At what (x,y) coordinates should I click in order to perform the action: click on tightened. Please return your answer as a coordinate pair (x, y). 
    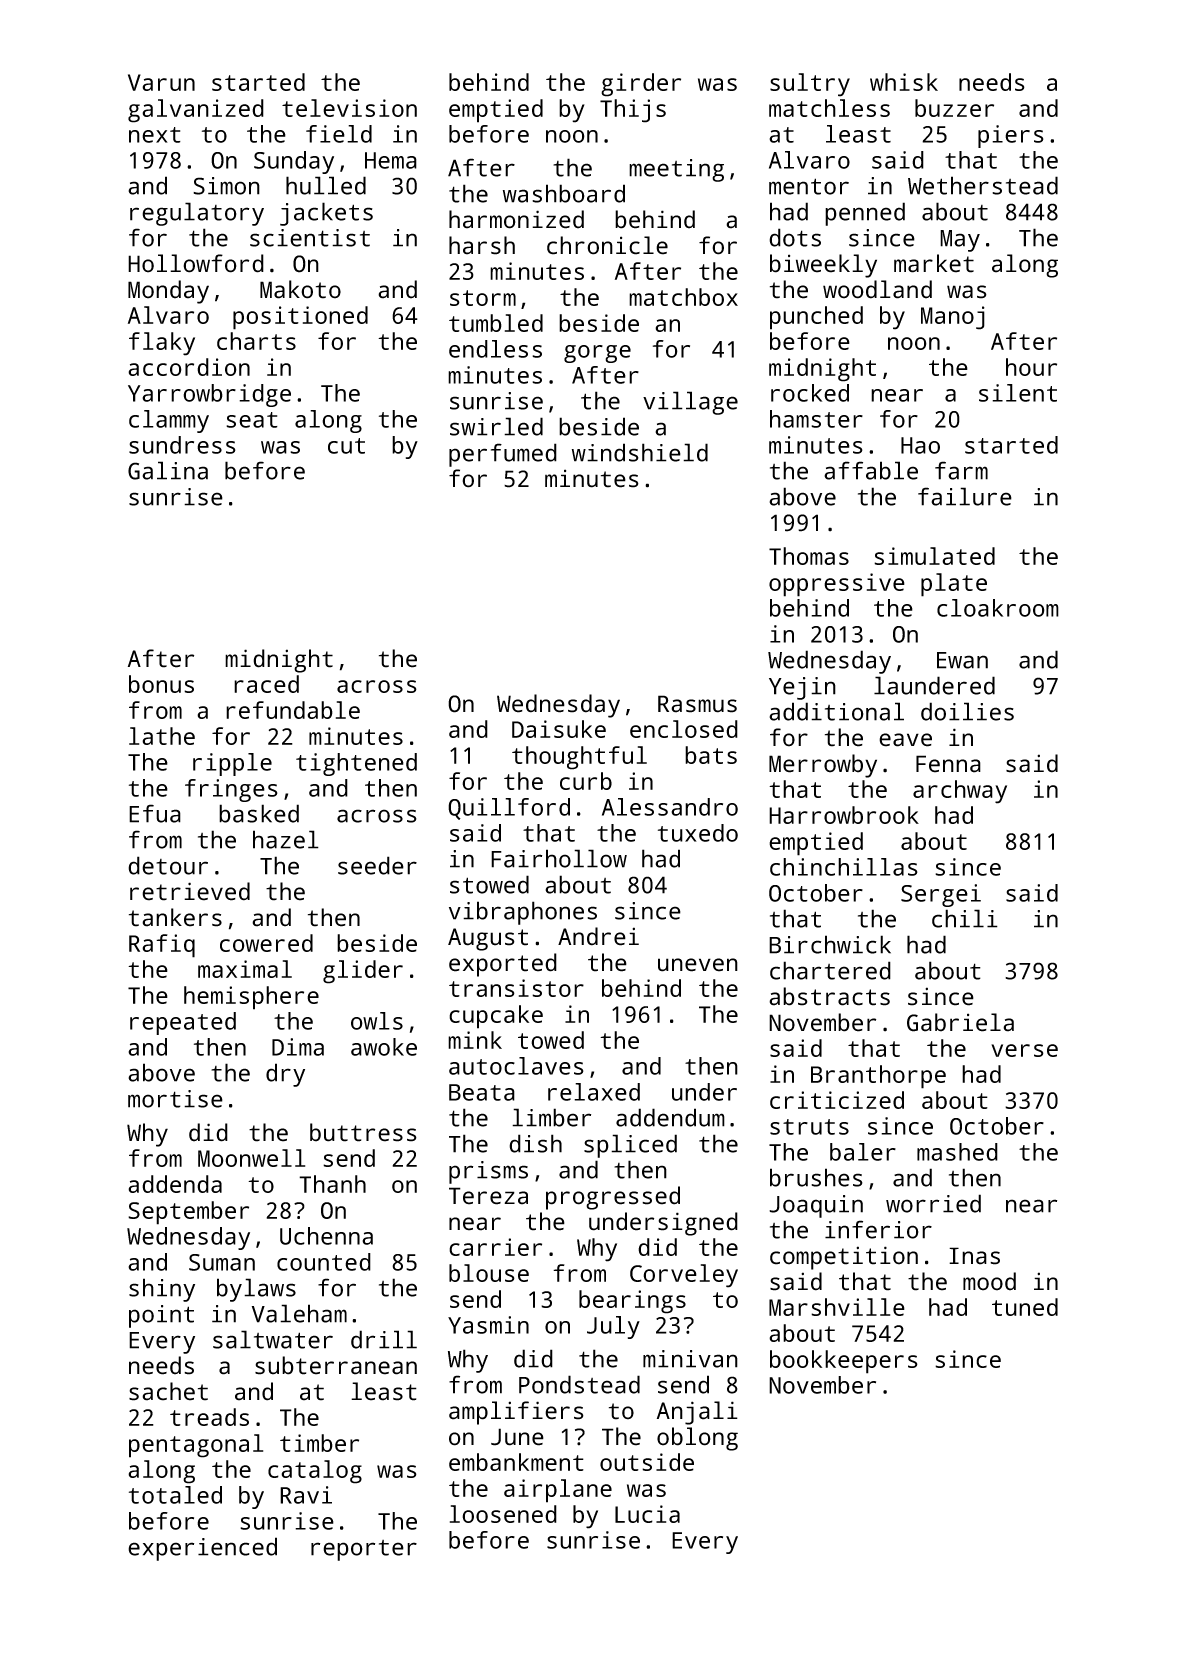
    Looking at the image, I should click on (356, 764).
